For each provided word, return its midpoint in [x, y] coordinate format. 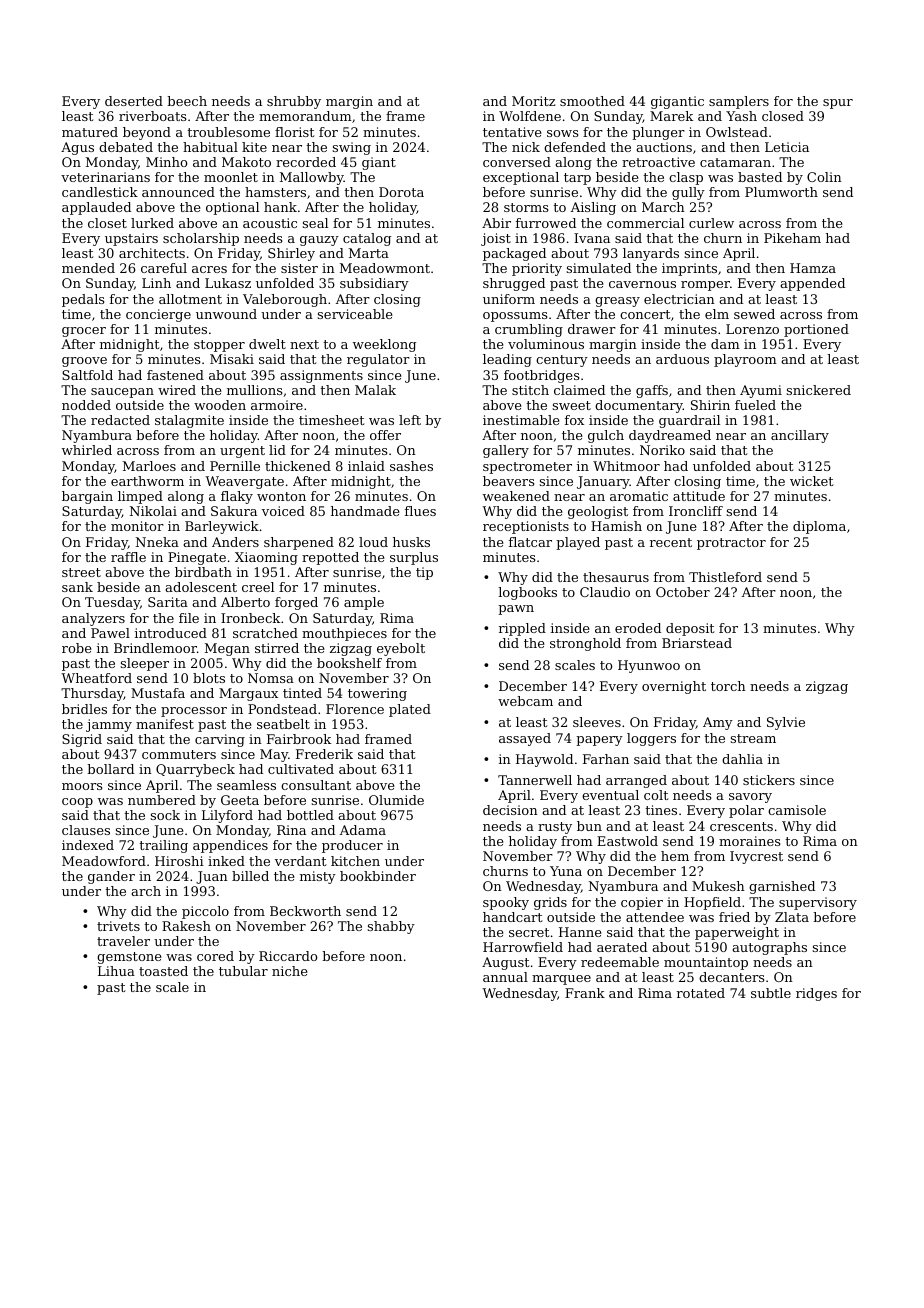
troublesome [228, 132]
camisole [797, 810]
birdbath [203, 572]
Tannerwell [535, 780]
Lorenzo [752, 329]
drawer [592, 329]
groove [84, 362]
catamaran [735, 162]
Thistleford [725, 577]
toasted [163, 971]
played [578, 543]
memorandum [305, 116]
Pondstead [282, 709]
